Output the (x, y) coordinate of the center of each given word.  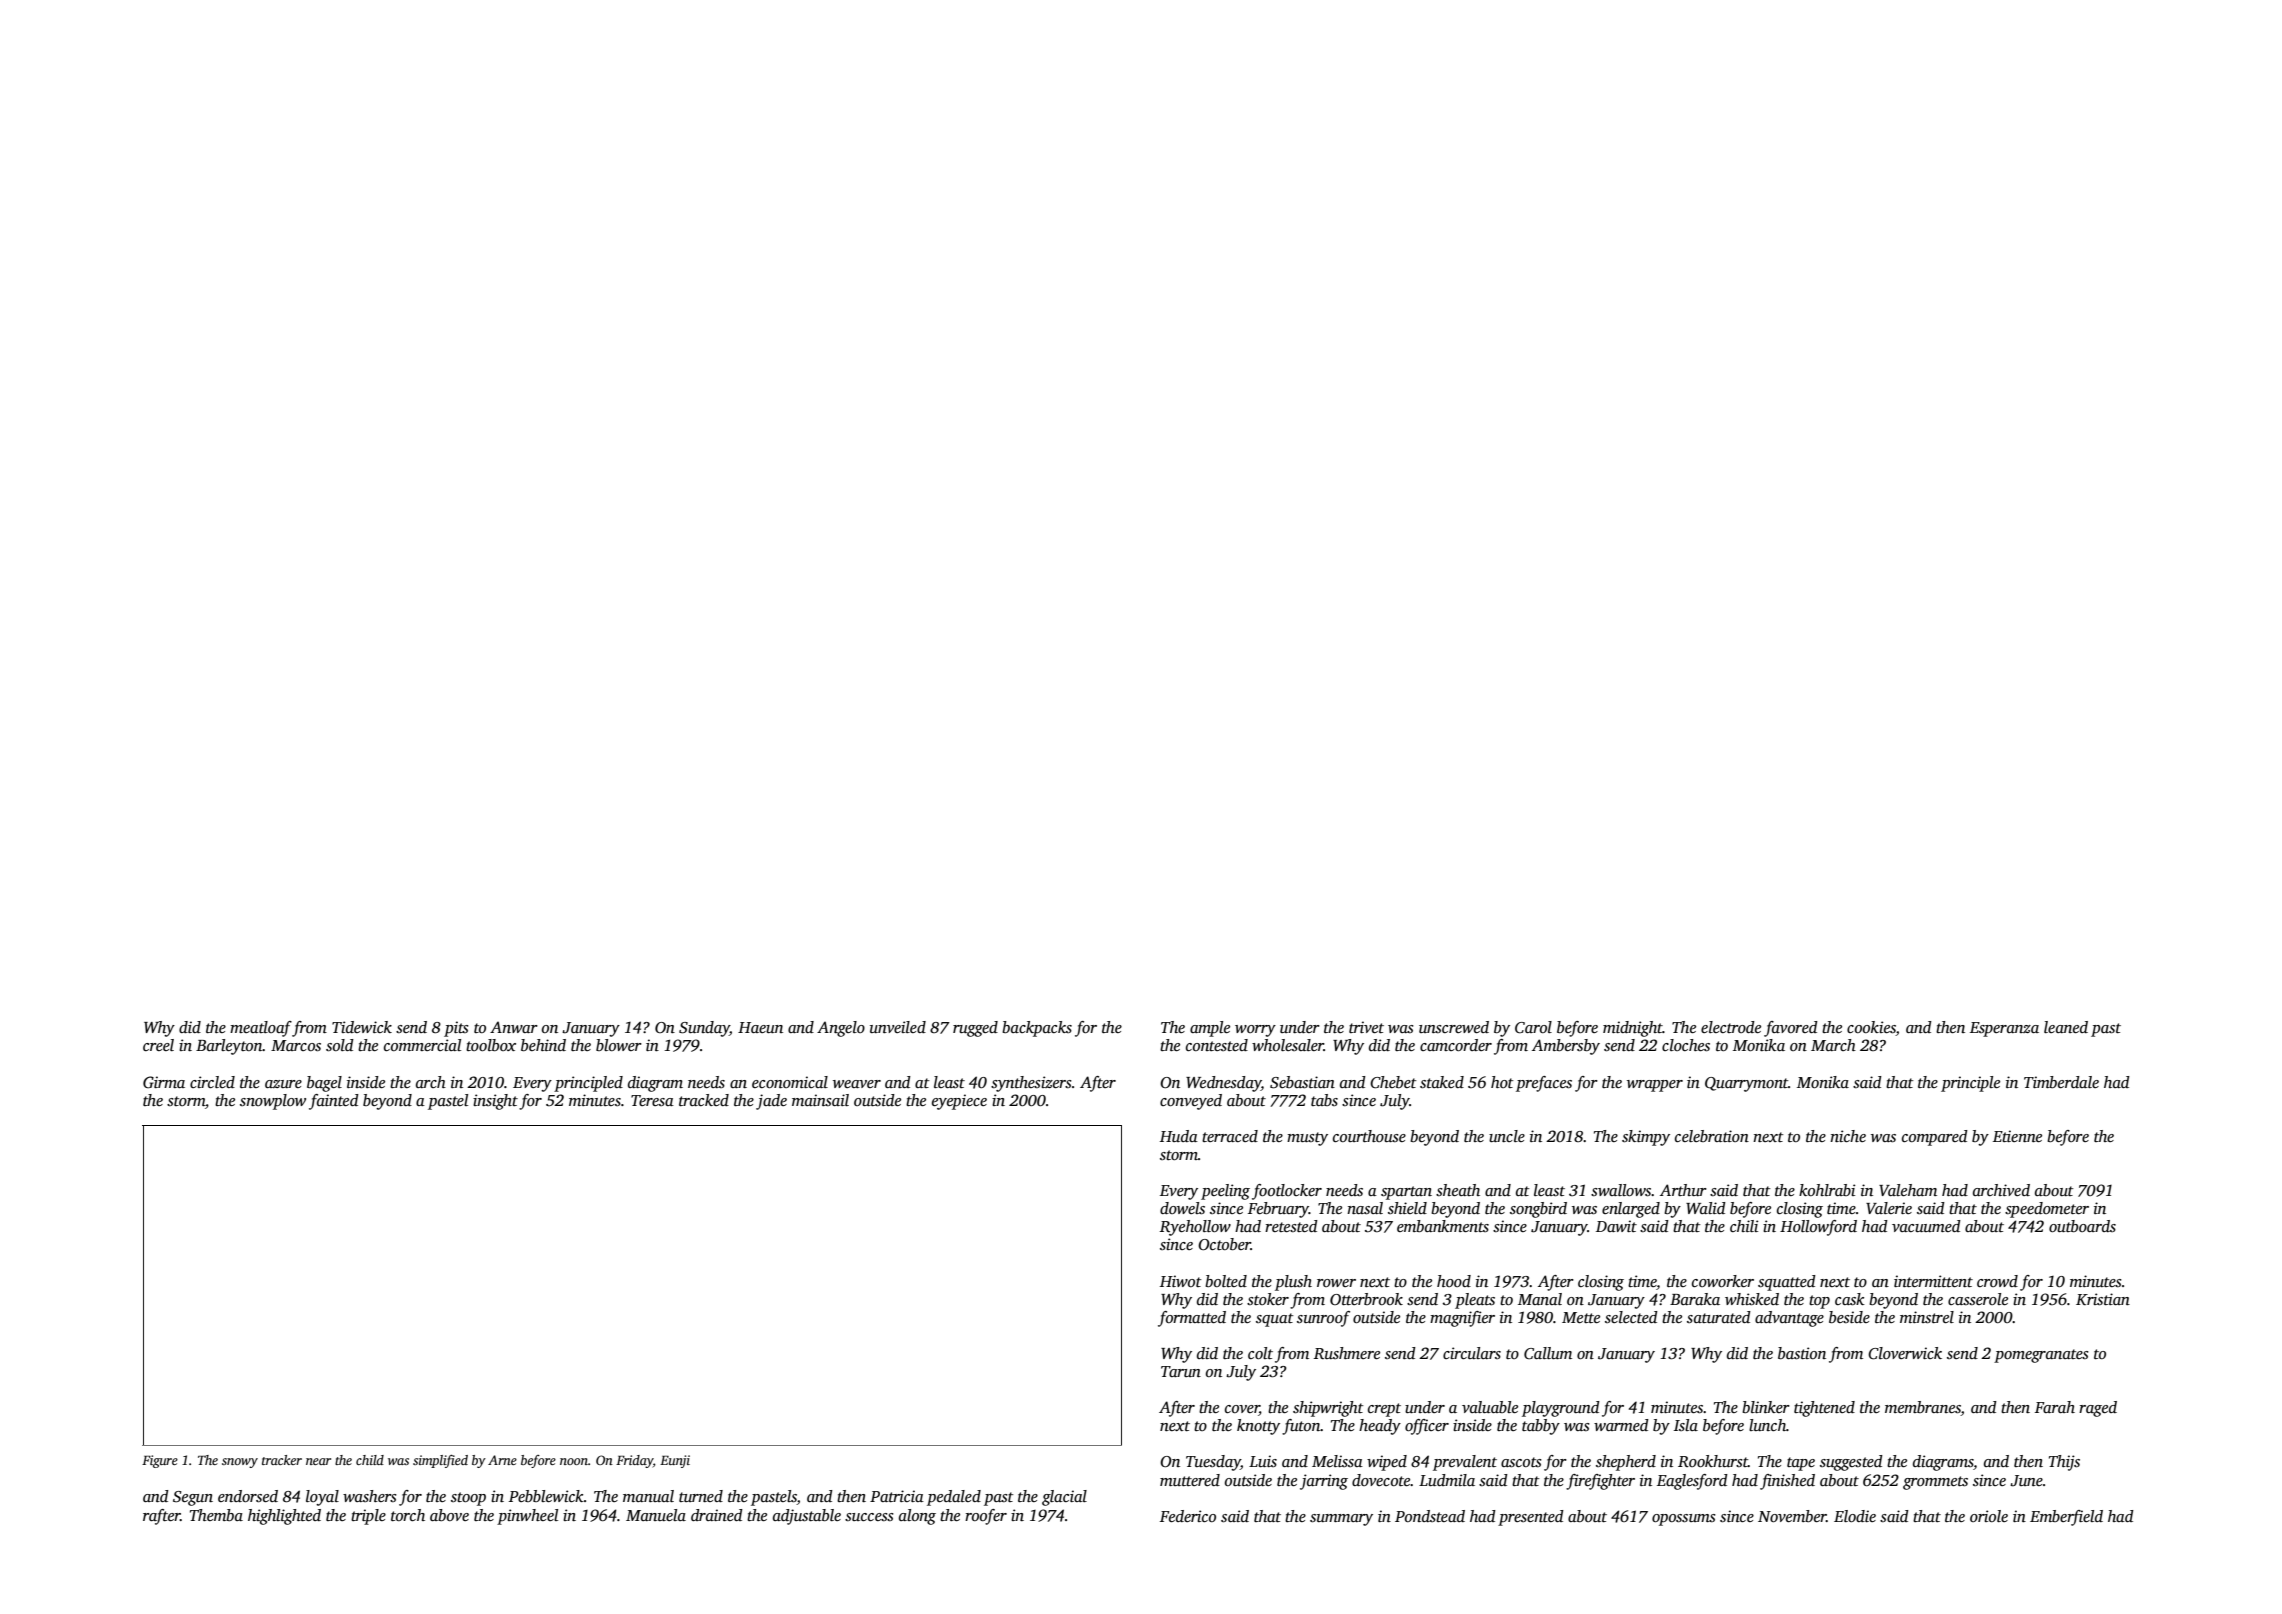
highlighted (284, 1517)
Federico (1188, 1516)
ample (1210, 1029)
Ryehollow (1195, 1228)
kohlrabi (1827, 1190)
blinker (1766, 1407)
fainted (334, 1102)
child (370, 1460)
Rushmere (1347, 1353)
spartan (1406, 1193)
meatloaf (261, 1029)
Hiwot (1181, 1281)
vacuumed (1926, 1226)
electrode (1731, 1027)
